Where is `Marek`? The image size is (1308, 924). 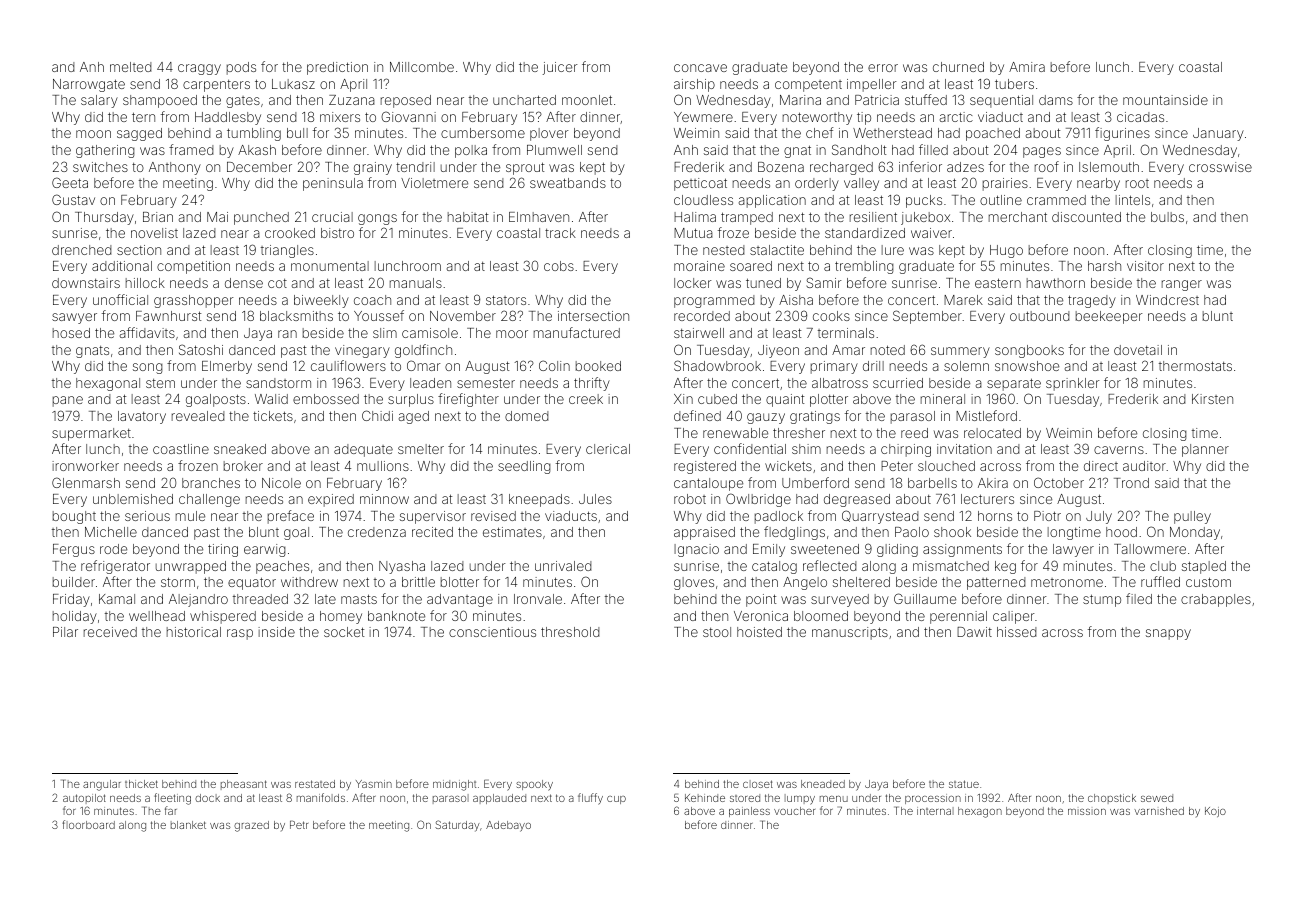 Marek is located at coordinates (963, 300).
